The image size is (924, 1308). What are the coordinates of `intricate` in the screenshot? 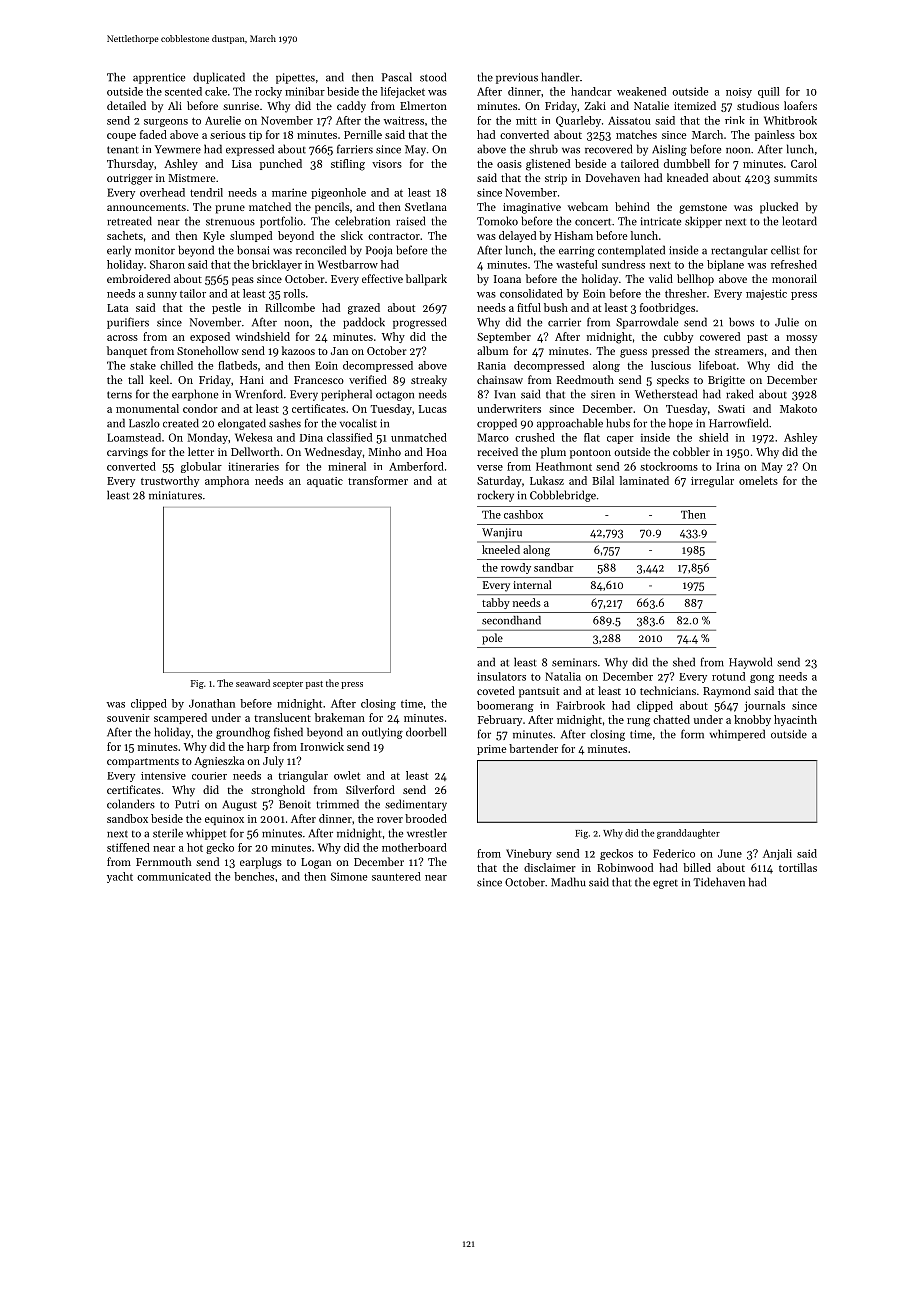 It's located at (661, 221).
